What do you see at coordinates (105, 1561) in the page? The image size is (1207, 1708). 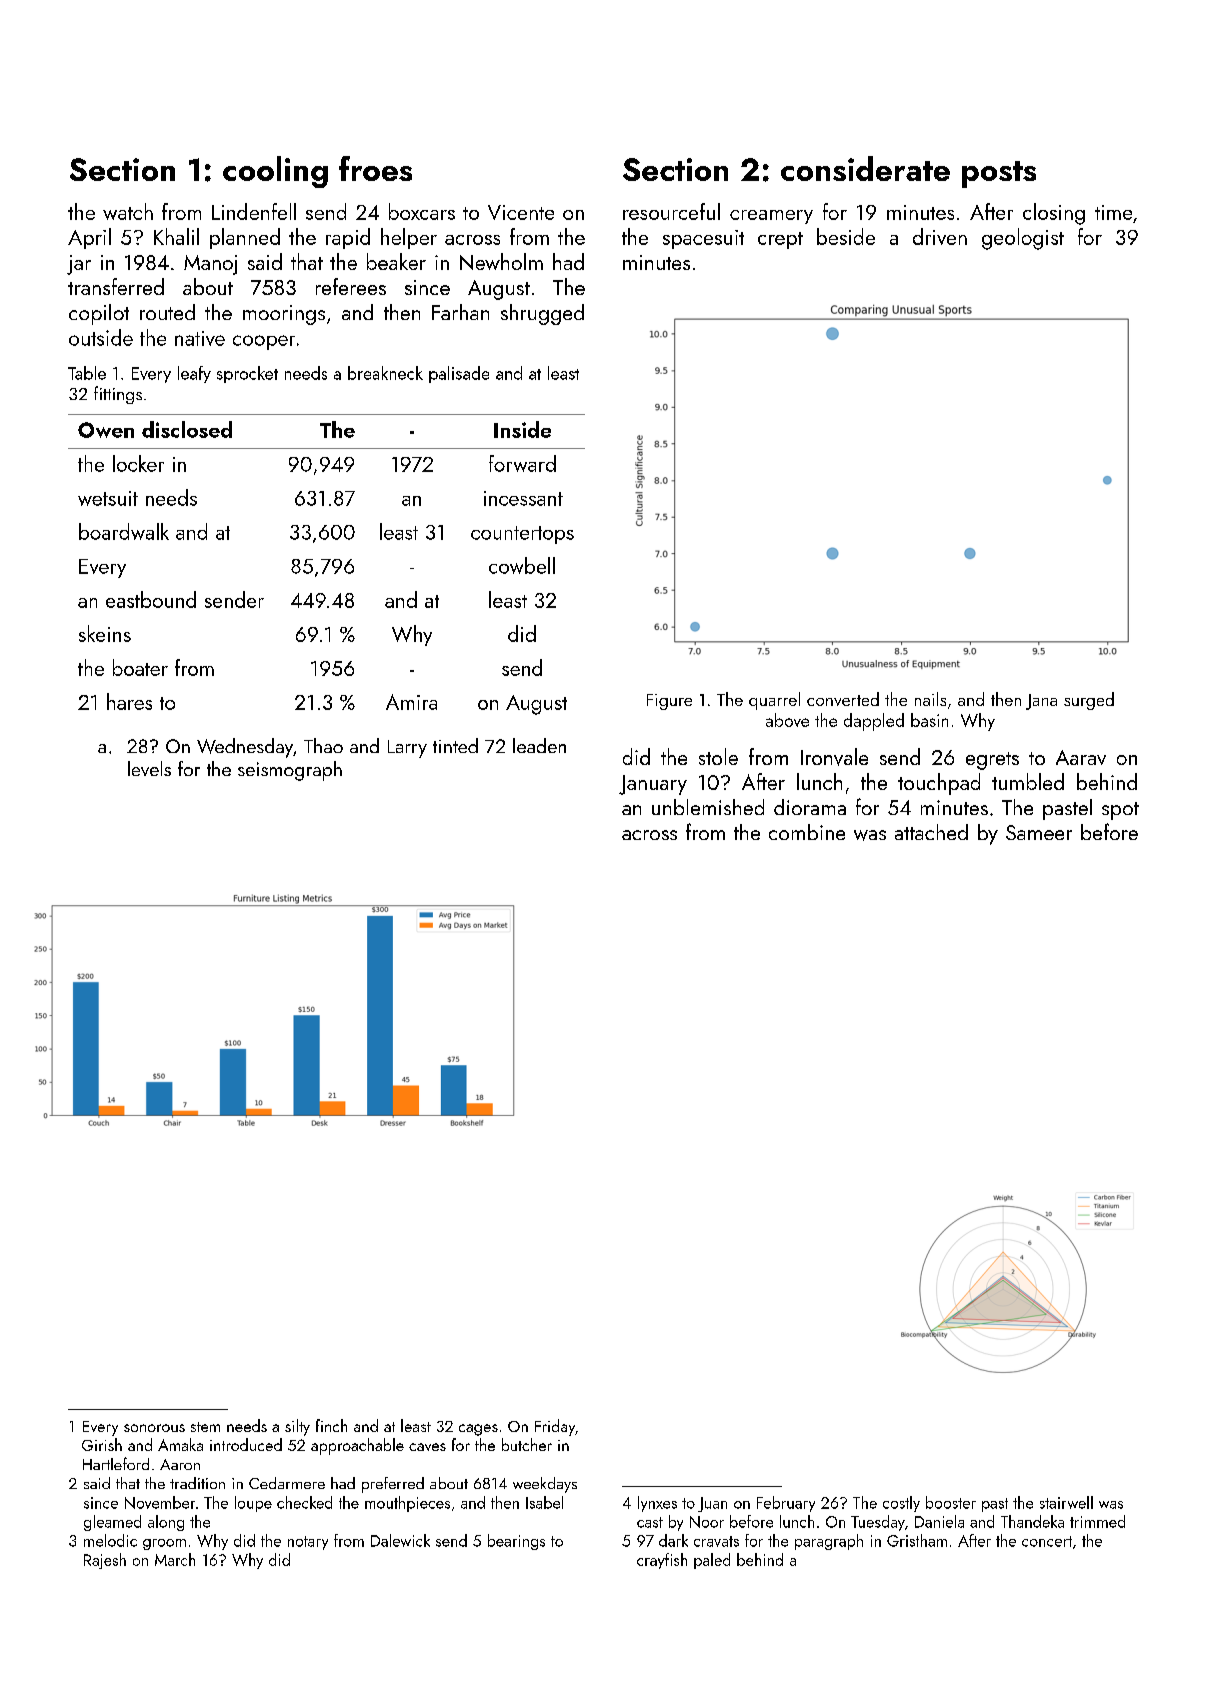 I see `Rajesh` at bounding box center [105, 1561].
